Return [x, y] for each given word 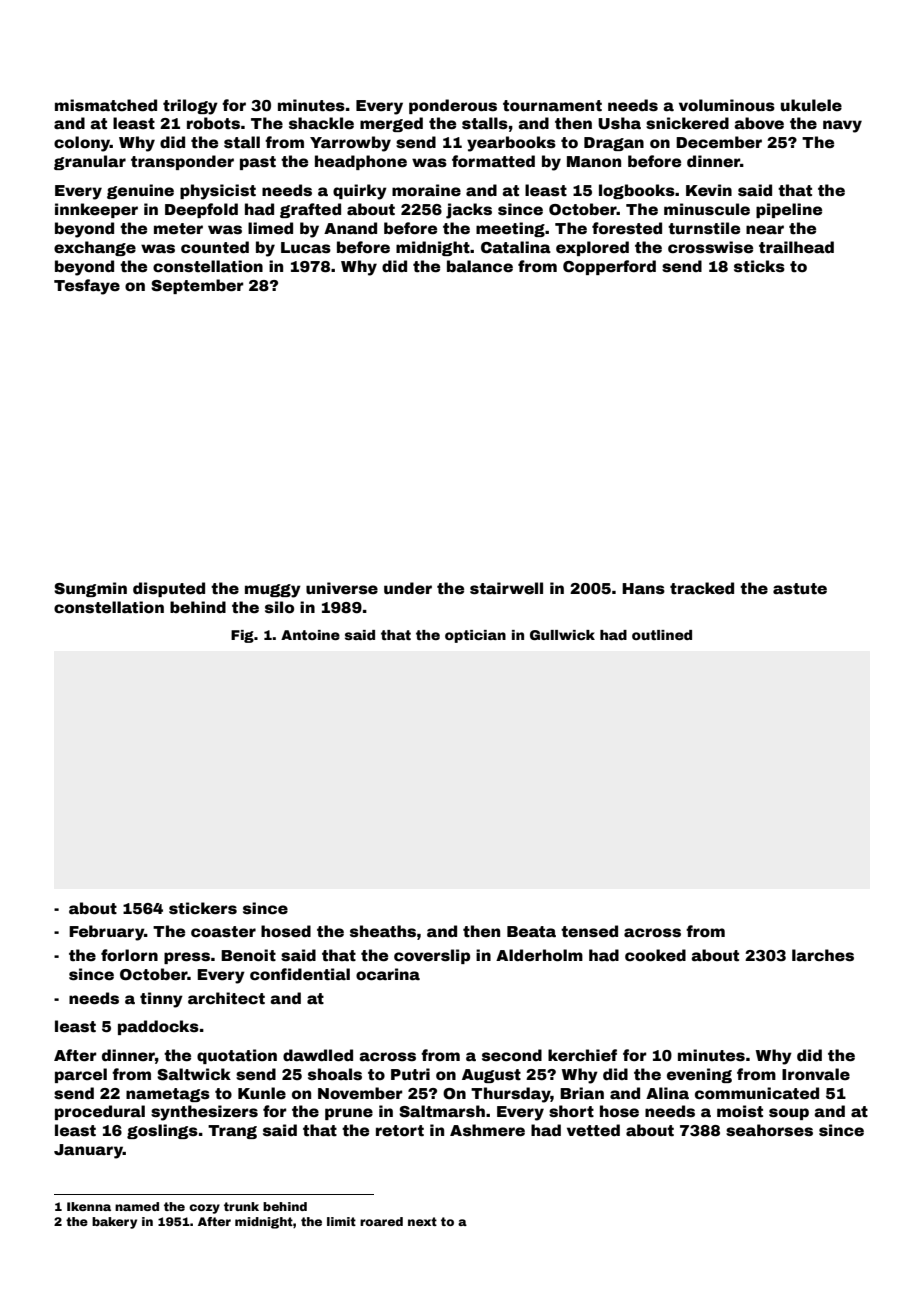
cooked [655, 955]
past [258, 163]
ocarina [388, 974]
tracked [702, 588]
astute [800, 589]
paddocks [158, 1027]
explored [592, 248]
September [197, 286]
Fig [242, 636]
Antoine [310, 635]
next [422, 1221]
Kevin [709, 190]
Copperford [609, 267]
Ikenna [89, 1206]
